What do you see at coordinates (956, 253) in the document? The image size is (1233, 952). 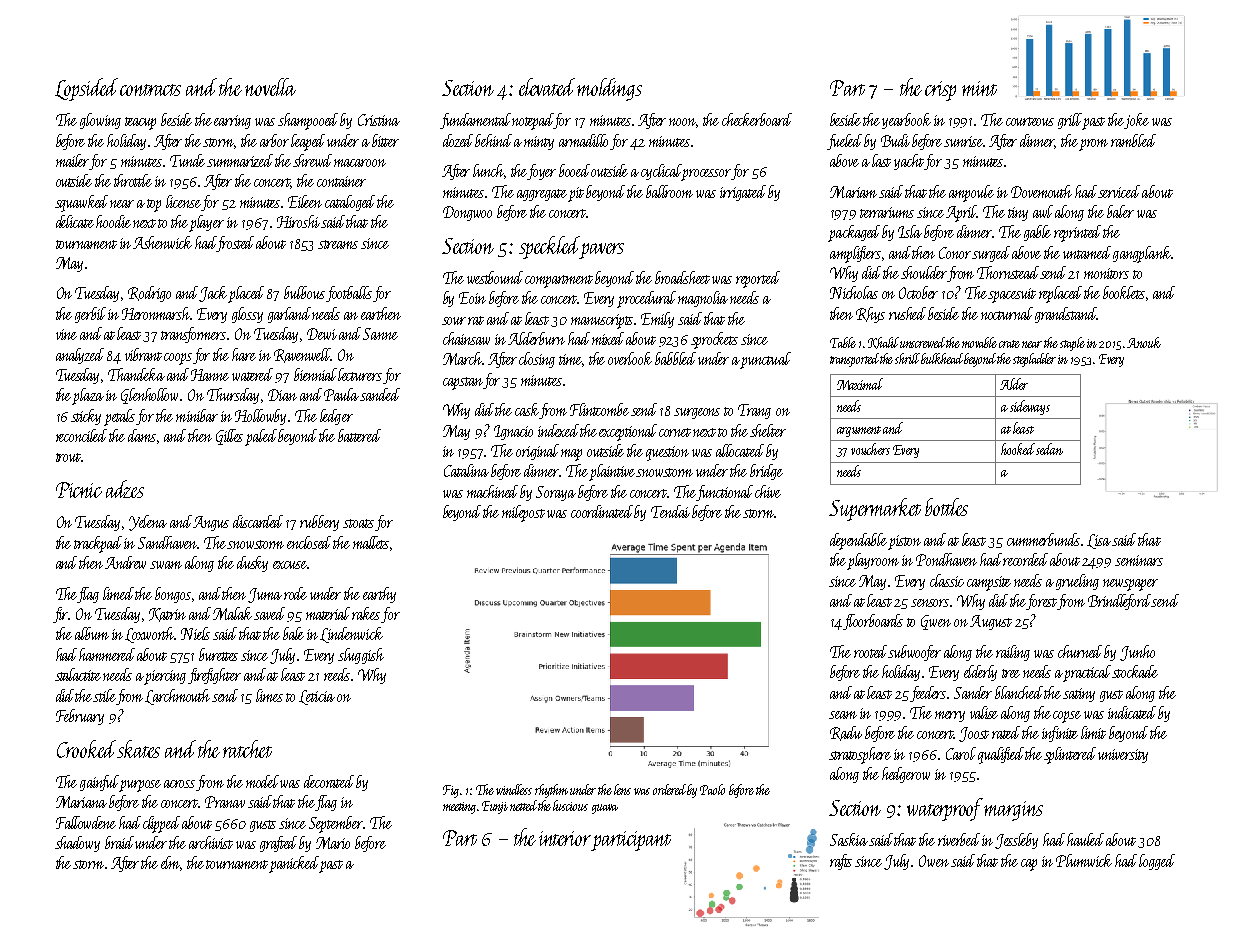 I see `Conor` at bounding box center [956, 253].
